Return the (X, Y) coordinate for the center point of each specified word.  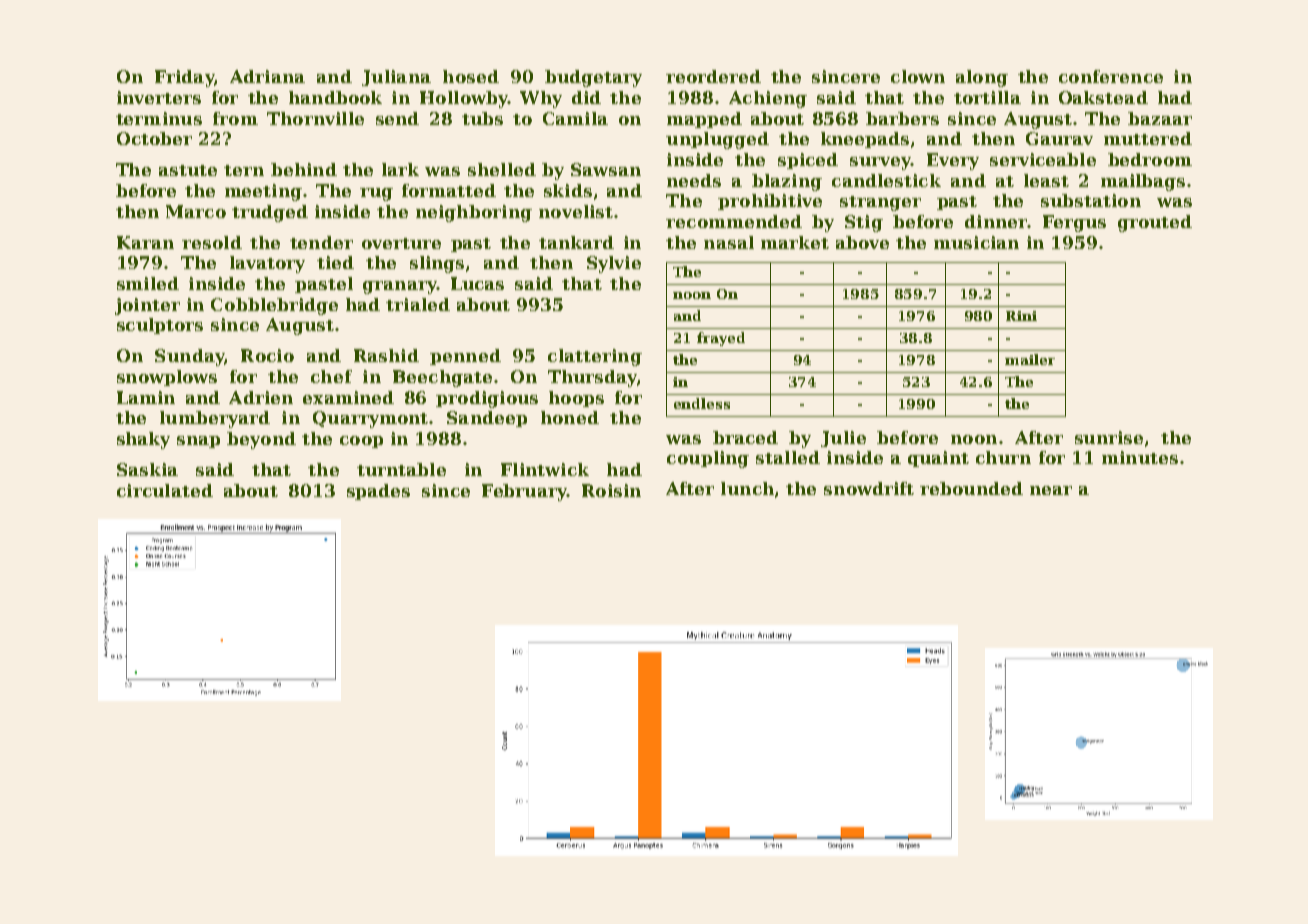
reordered (713, 76)
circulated (165, 490)
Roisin (611, 490)
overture (401, 243)
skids (568, 190)
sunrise (1109, 437)
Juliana (396, 78)
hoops (576, 399)
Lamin (146, 397)
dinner (996, 221)
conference (1111, 76)
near (1051, 490)
